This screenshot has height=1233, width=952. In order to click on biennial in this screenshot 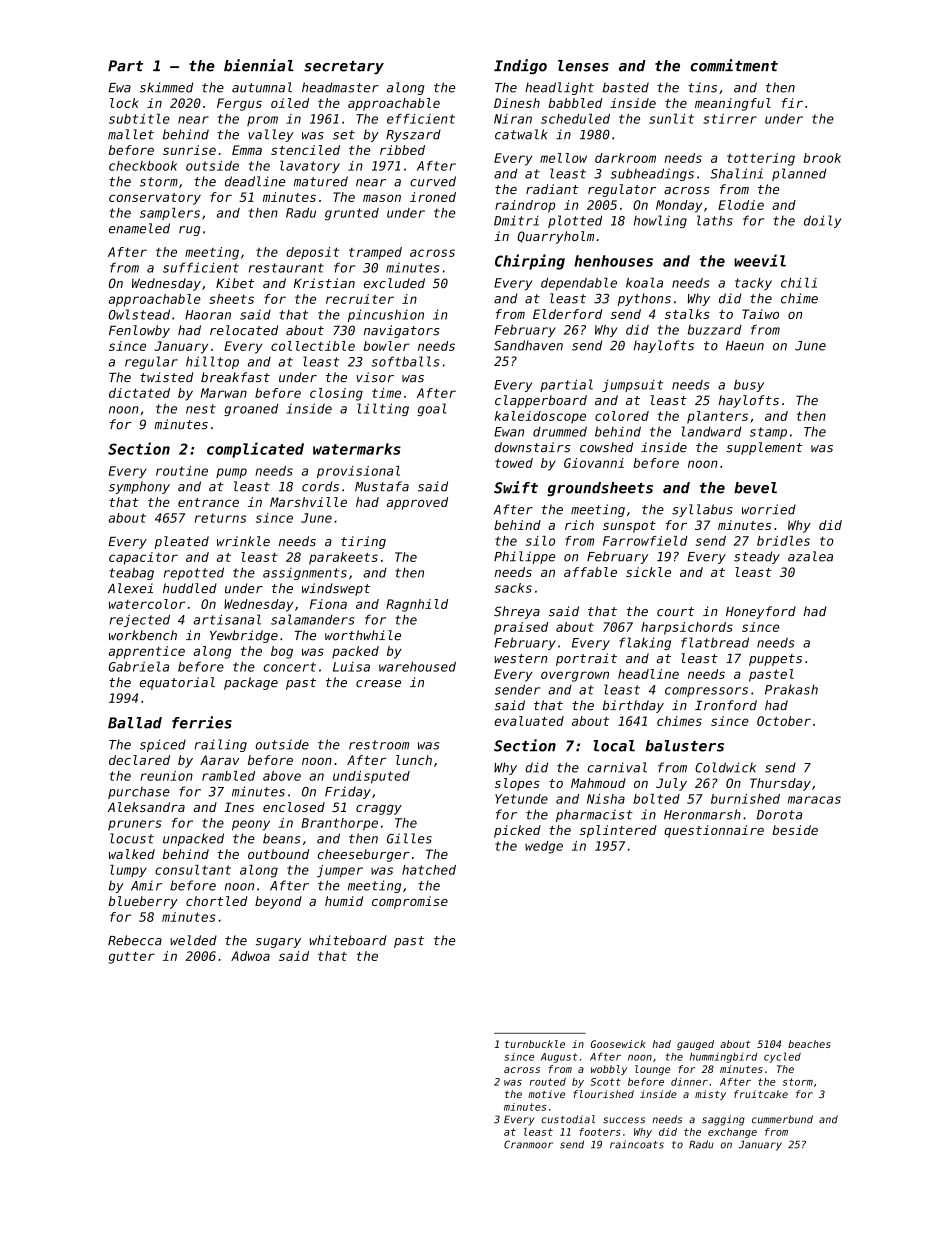, I will do `click(259, 65)`.
